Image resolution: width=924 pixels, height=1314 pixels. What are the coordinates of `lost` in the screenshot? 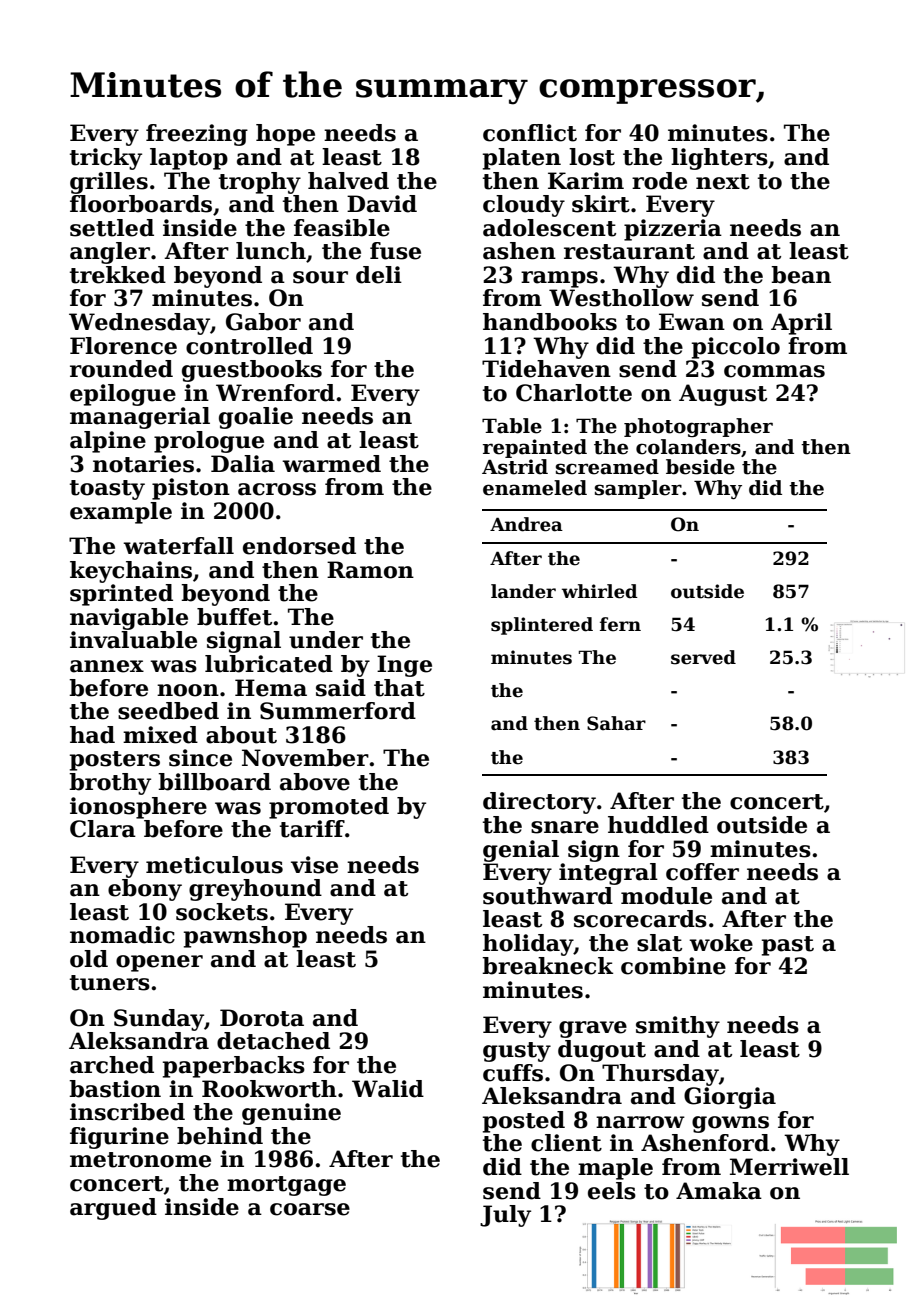 It's located at (592, 157).
